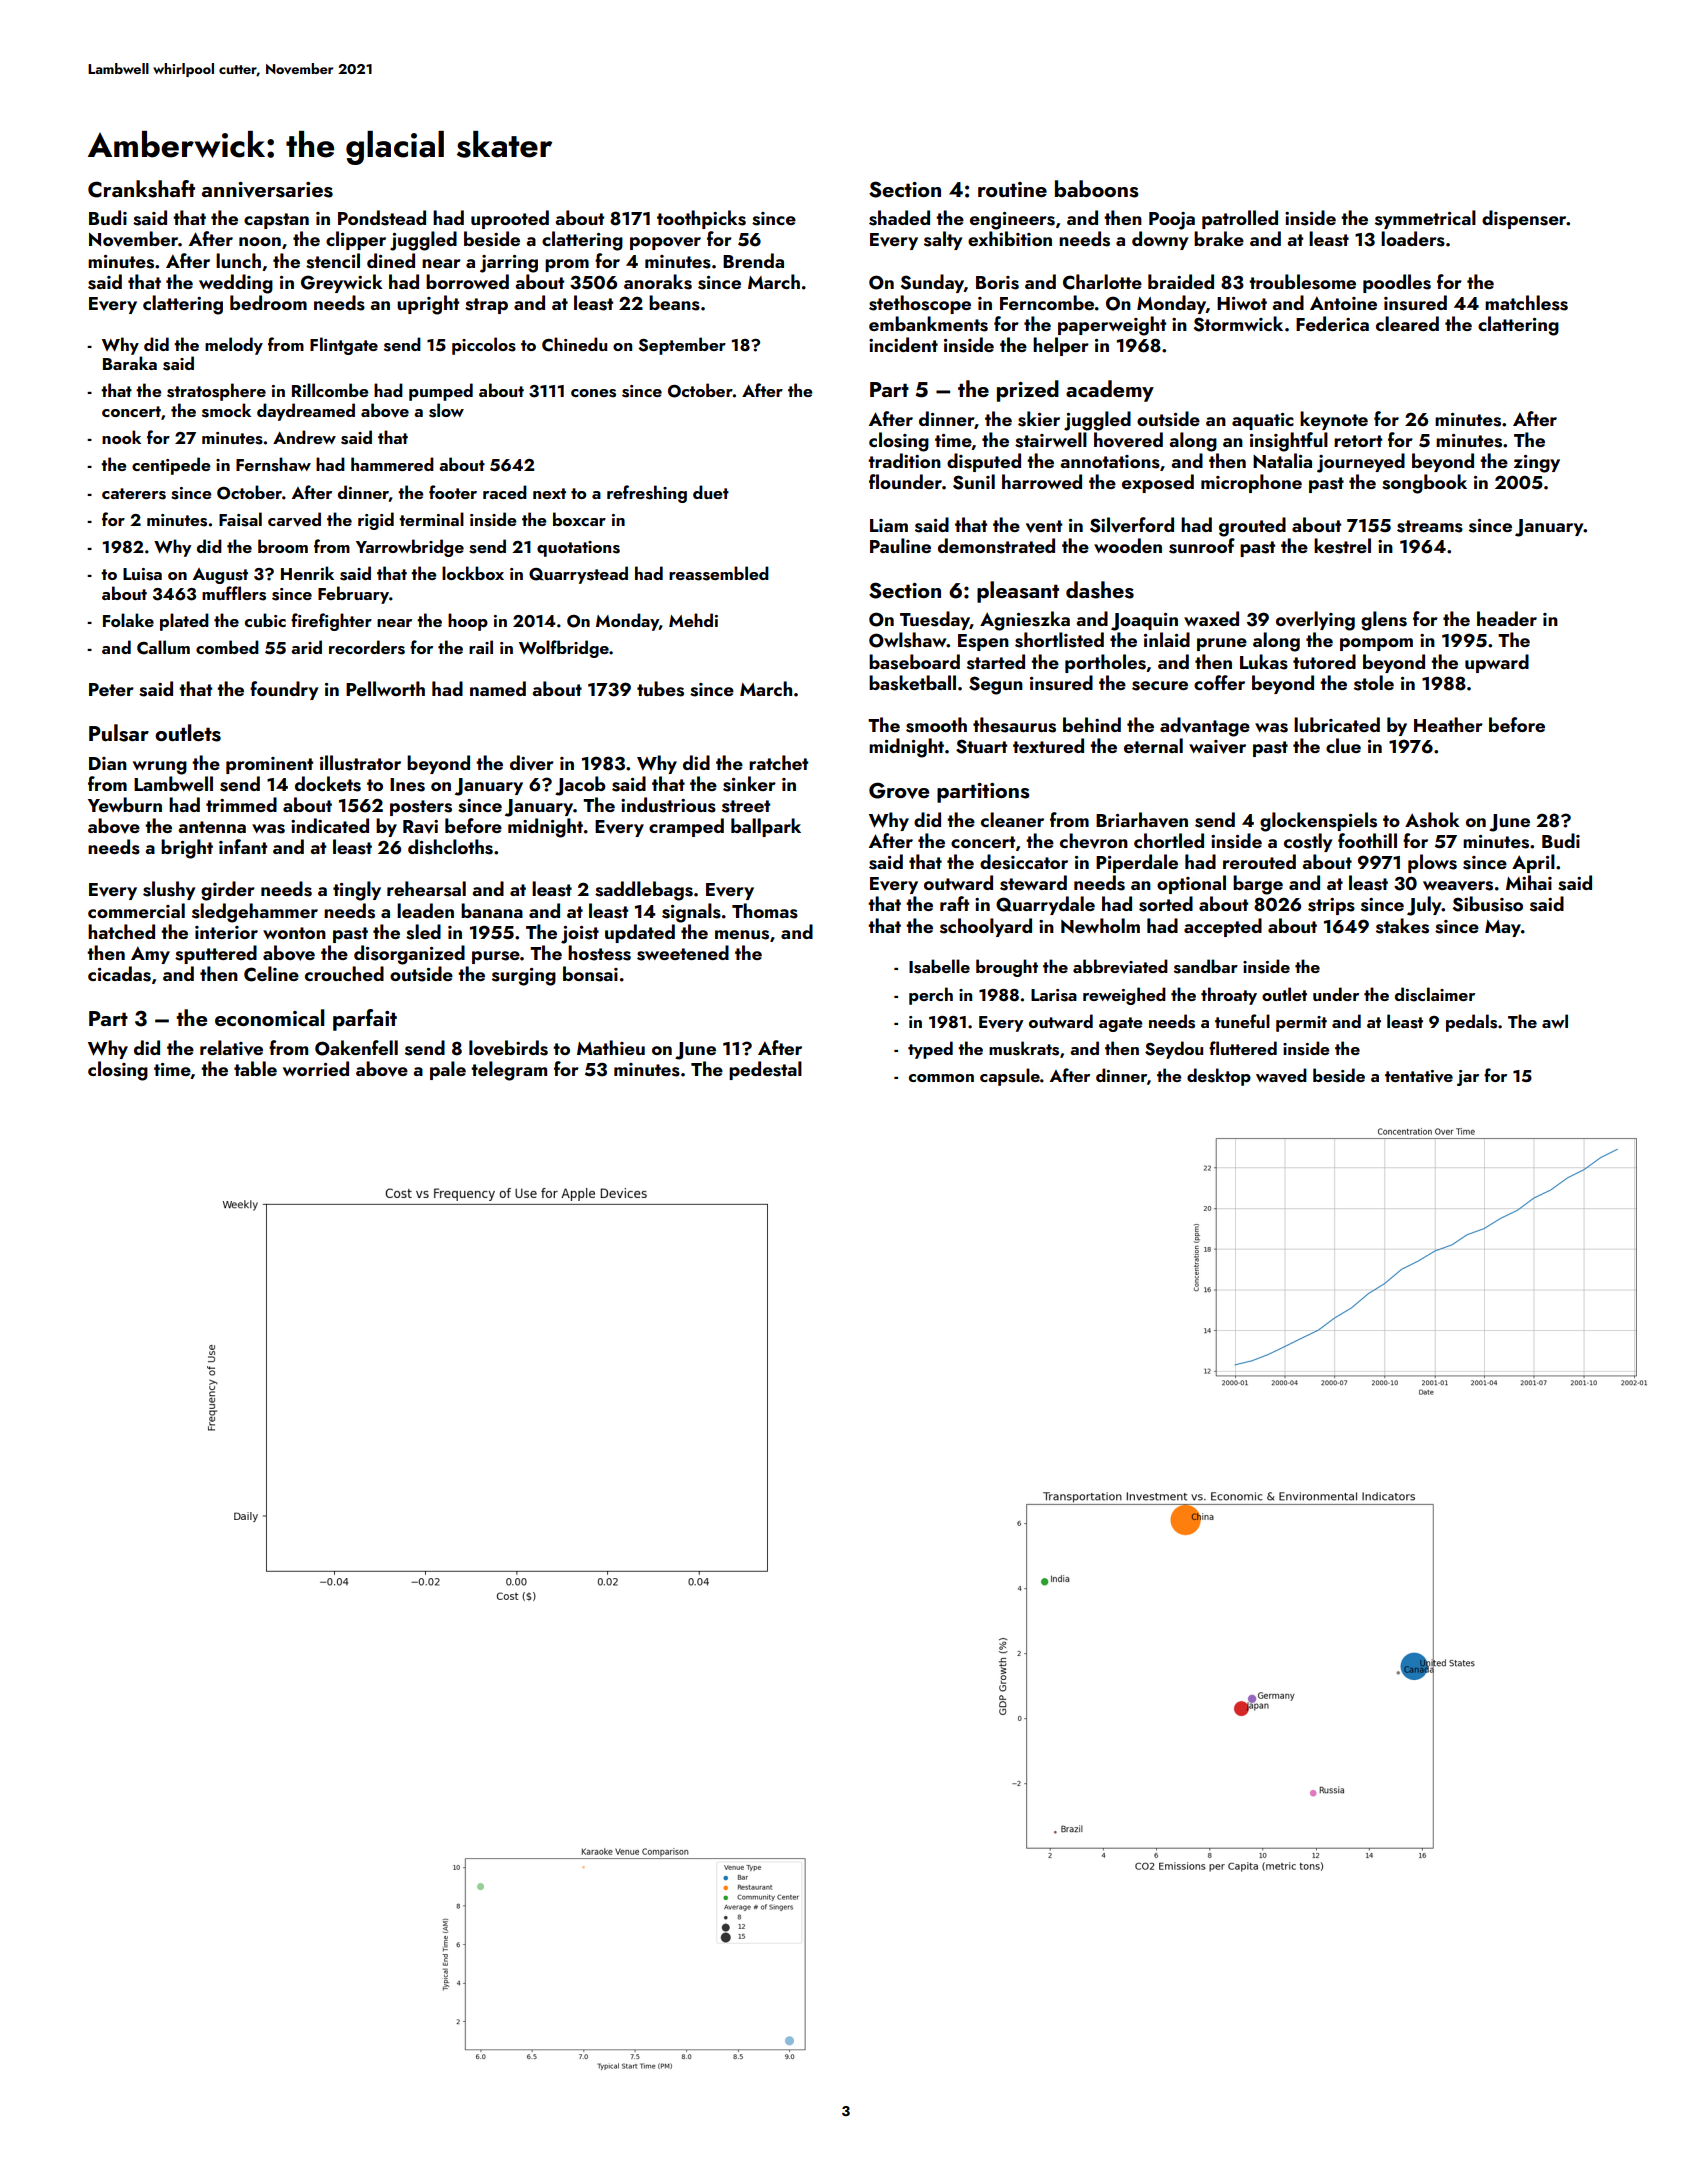 This screenshot has height=2178, width=1683. I want to click on dispenser, so click(1524, 219).
